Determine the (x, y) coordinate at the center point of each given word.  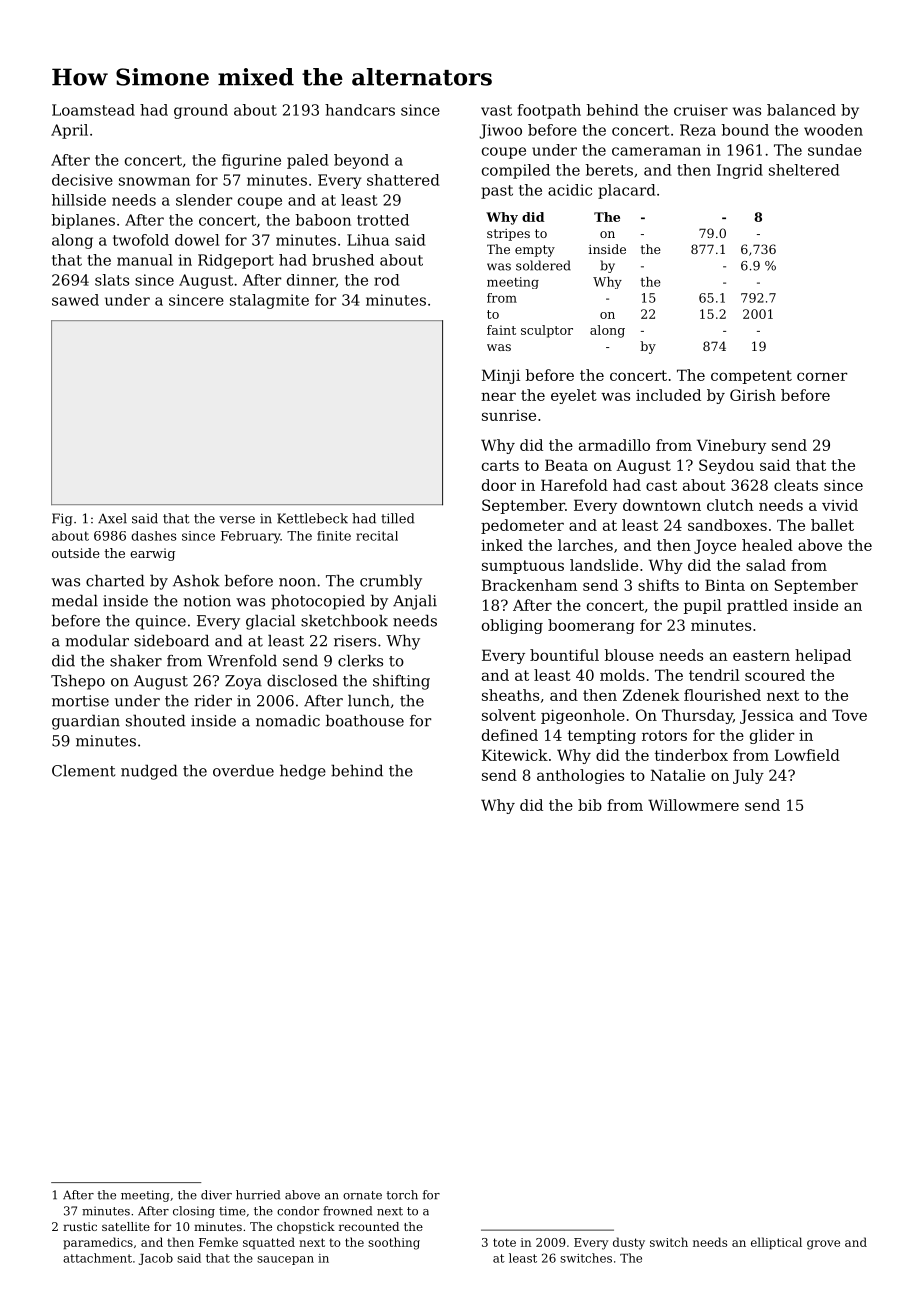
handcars (360, 110)
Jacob (156, 1259)
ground (201, 111)
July (748, 776)
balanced (801, 110)
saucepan (285, 1260)
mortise (80, 701)
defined (510, 735)
